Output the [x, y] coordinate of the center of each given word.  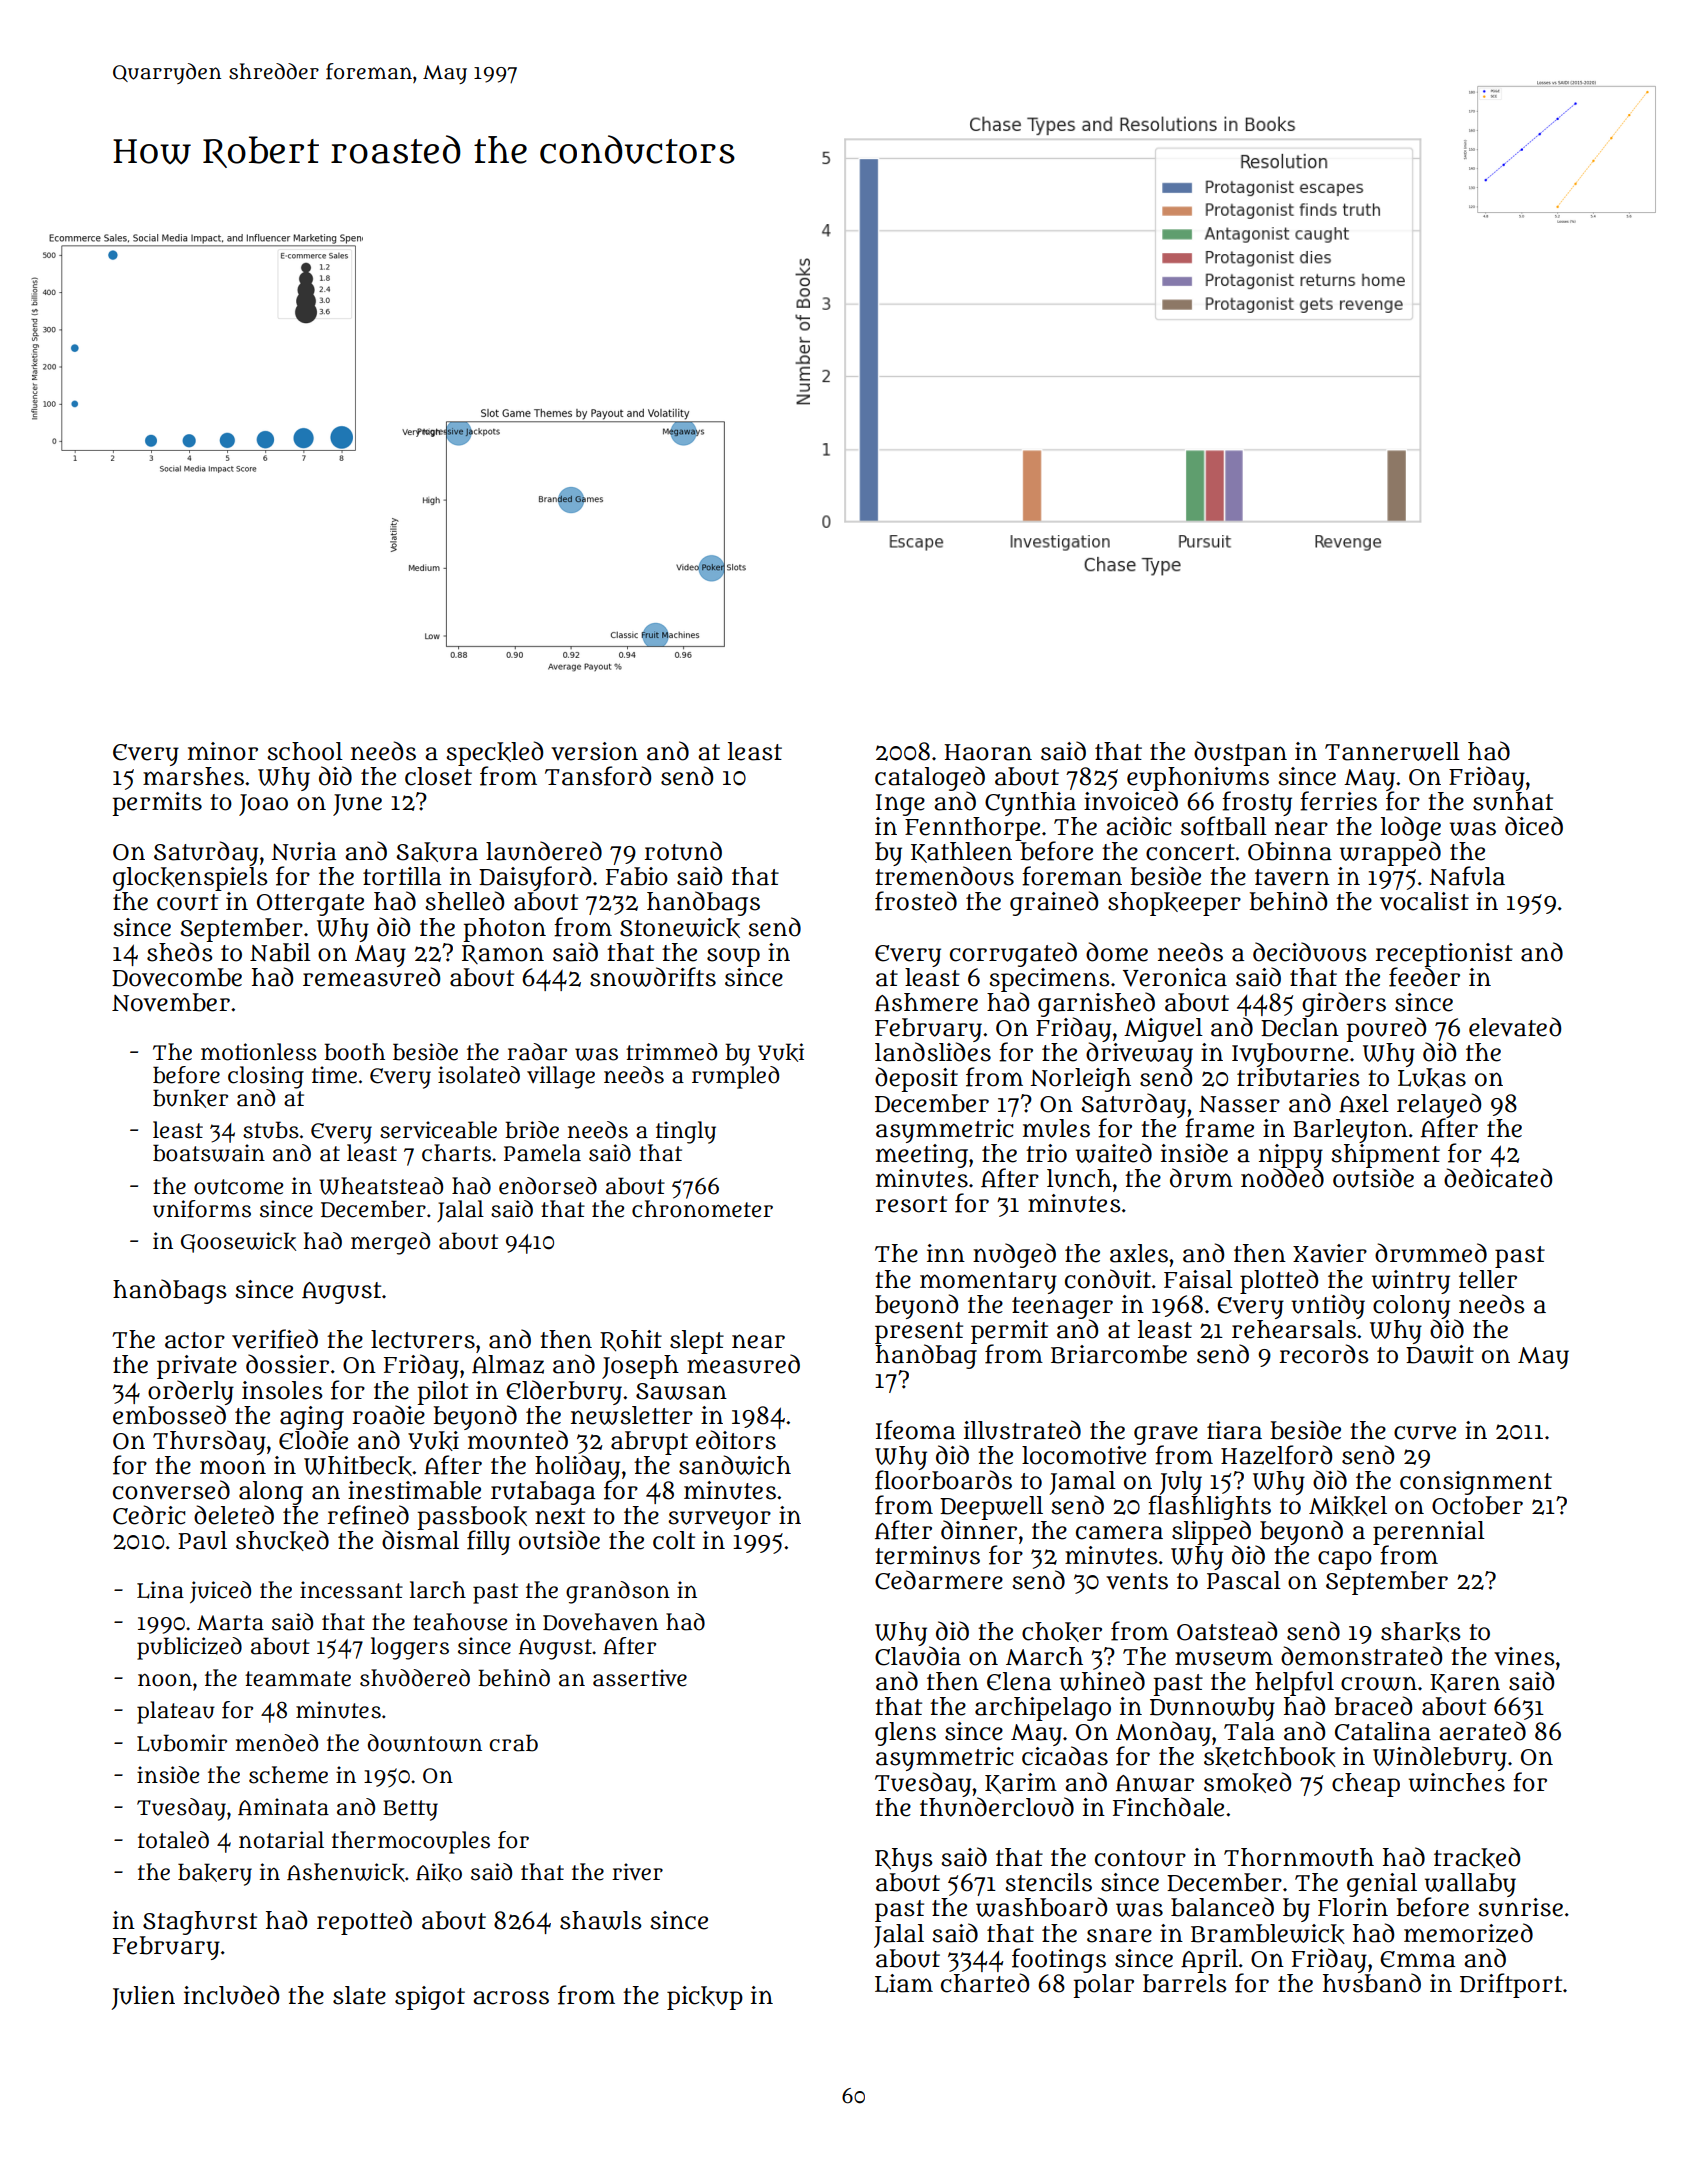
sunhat [1513, 801]
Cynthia [1030, 804]
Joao [263, 805]
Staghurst [200, 1923]
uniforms [202, 1209]
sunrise [1520, 1907]
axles [1139, 1253]
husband [1372, 1983]
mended [276, 1743]
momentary [988, 1283]
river [637, 1872]
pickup [705, 1998]
